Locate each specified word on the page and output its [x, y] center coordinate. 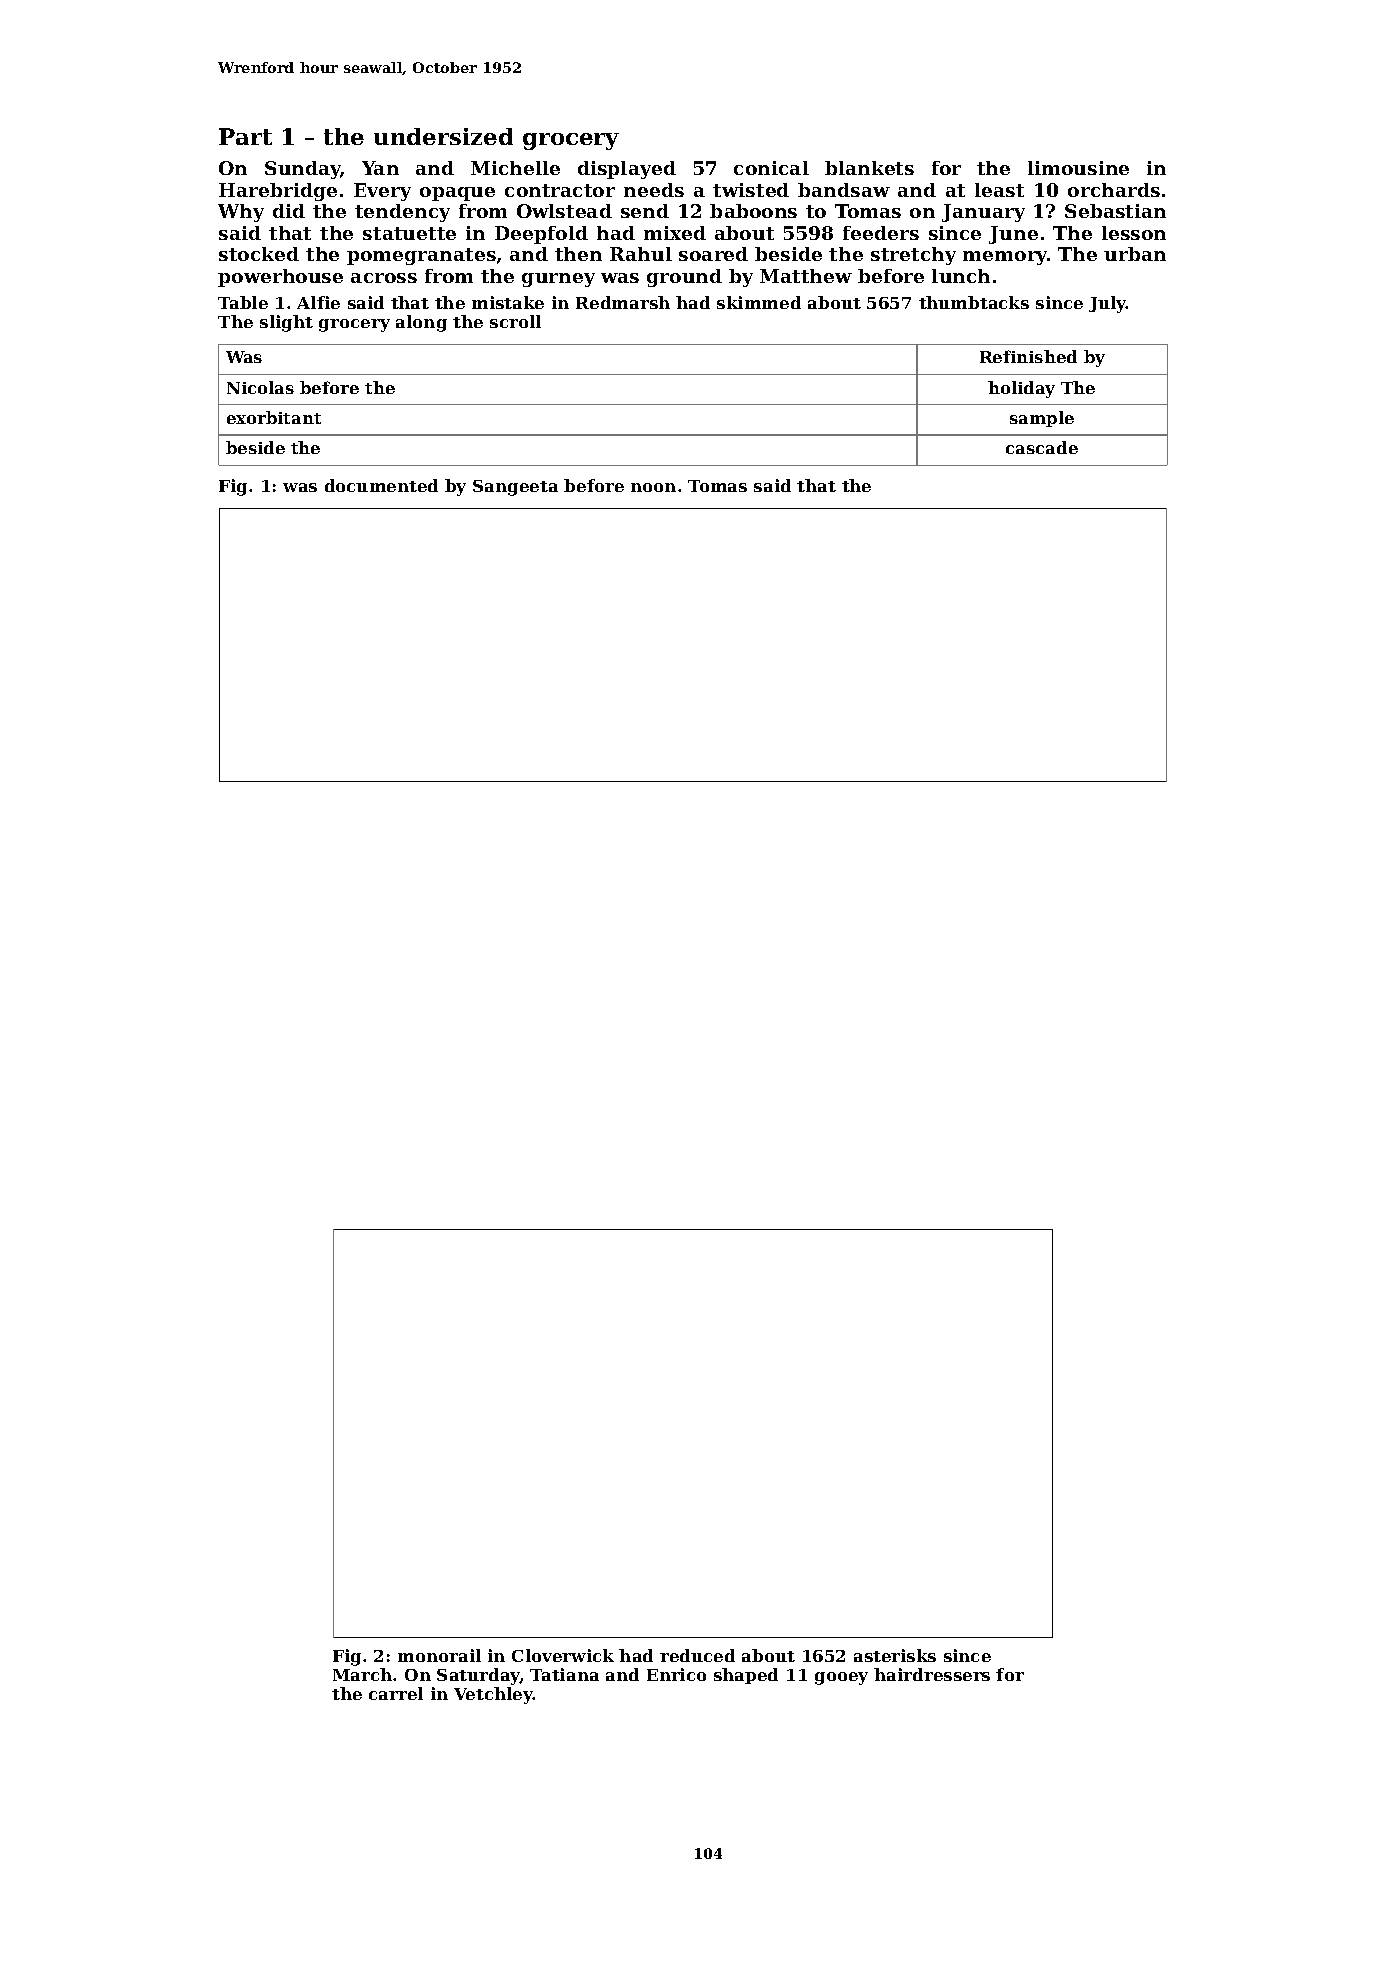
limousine [1078, 168]
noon [653, 487]
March [362, 1674]
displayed [627, 170]
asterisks [895, 1655]
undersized [443, 136]
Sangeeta [515, 488]
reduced [697, 1655]
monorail [439, 1655]
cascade [1042, 447]
